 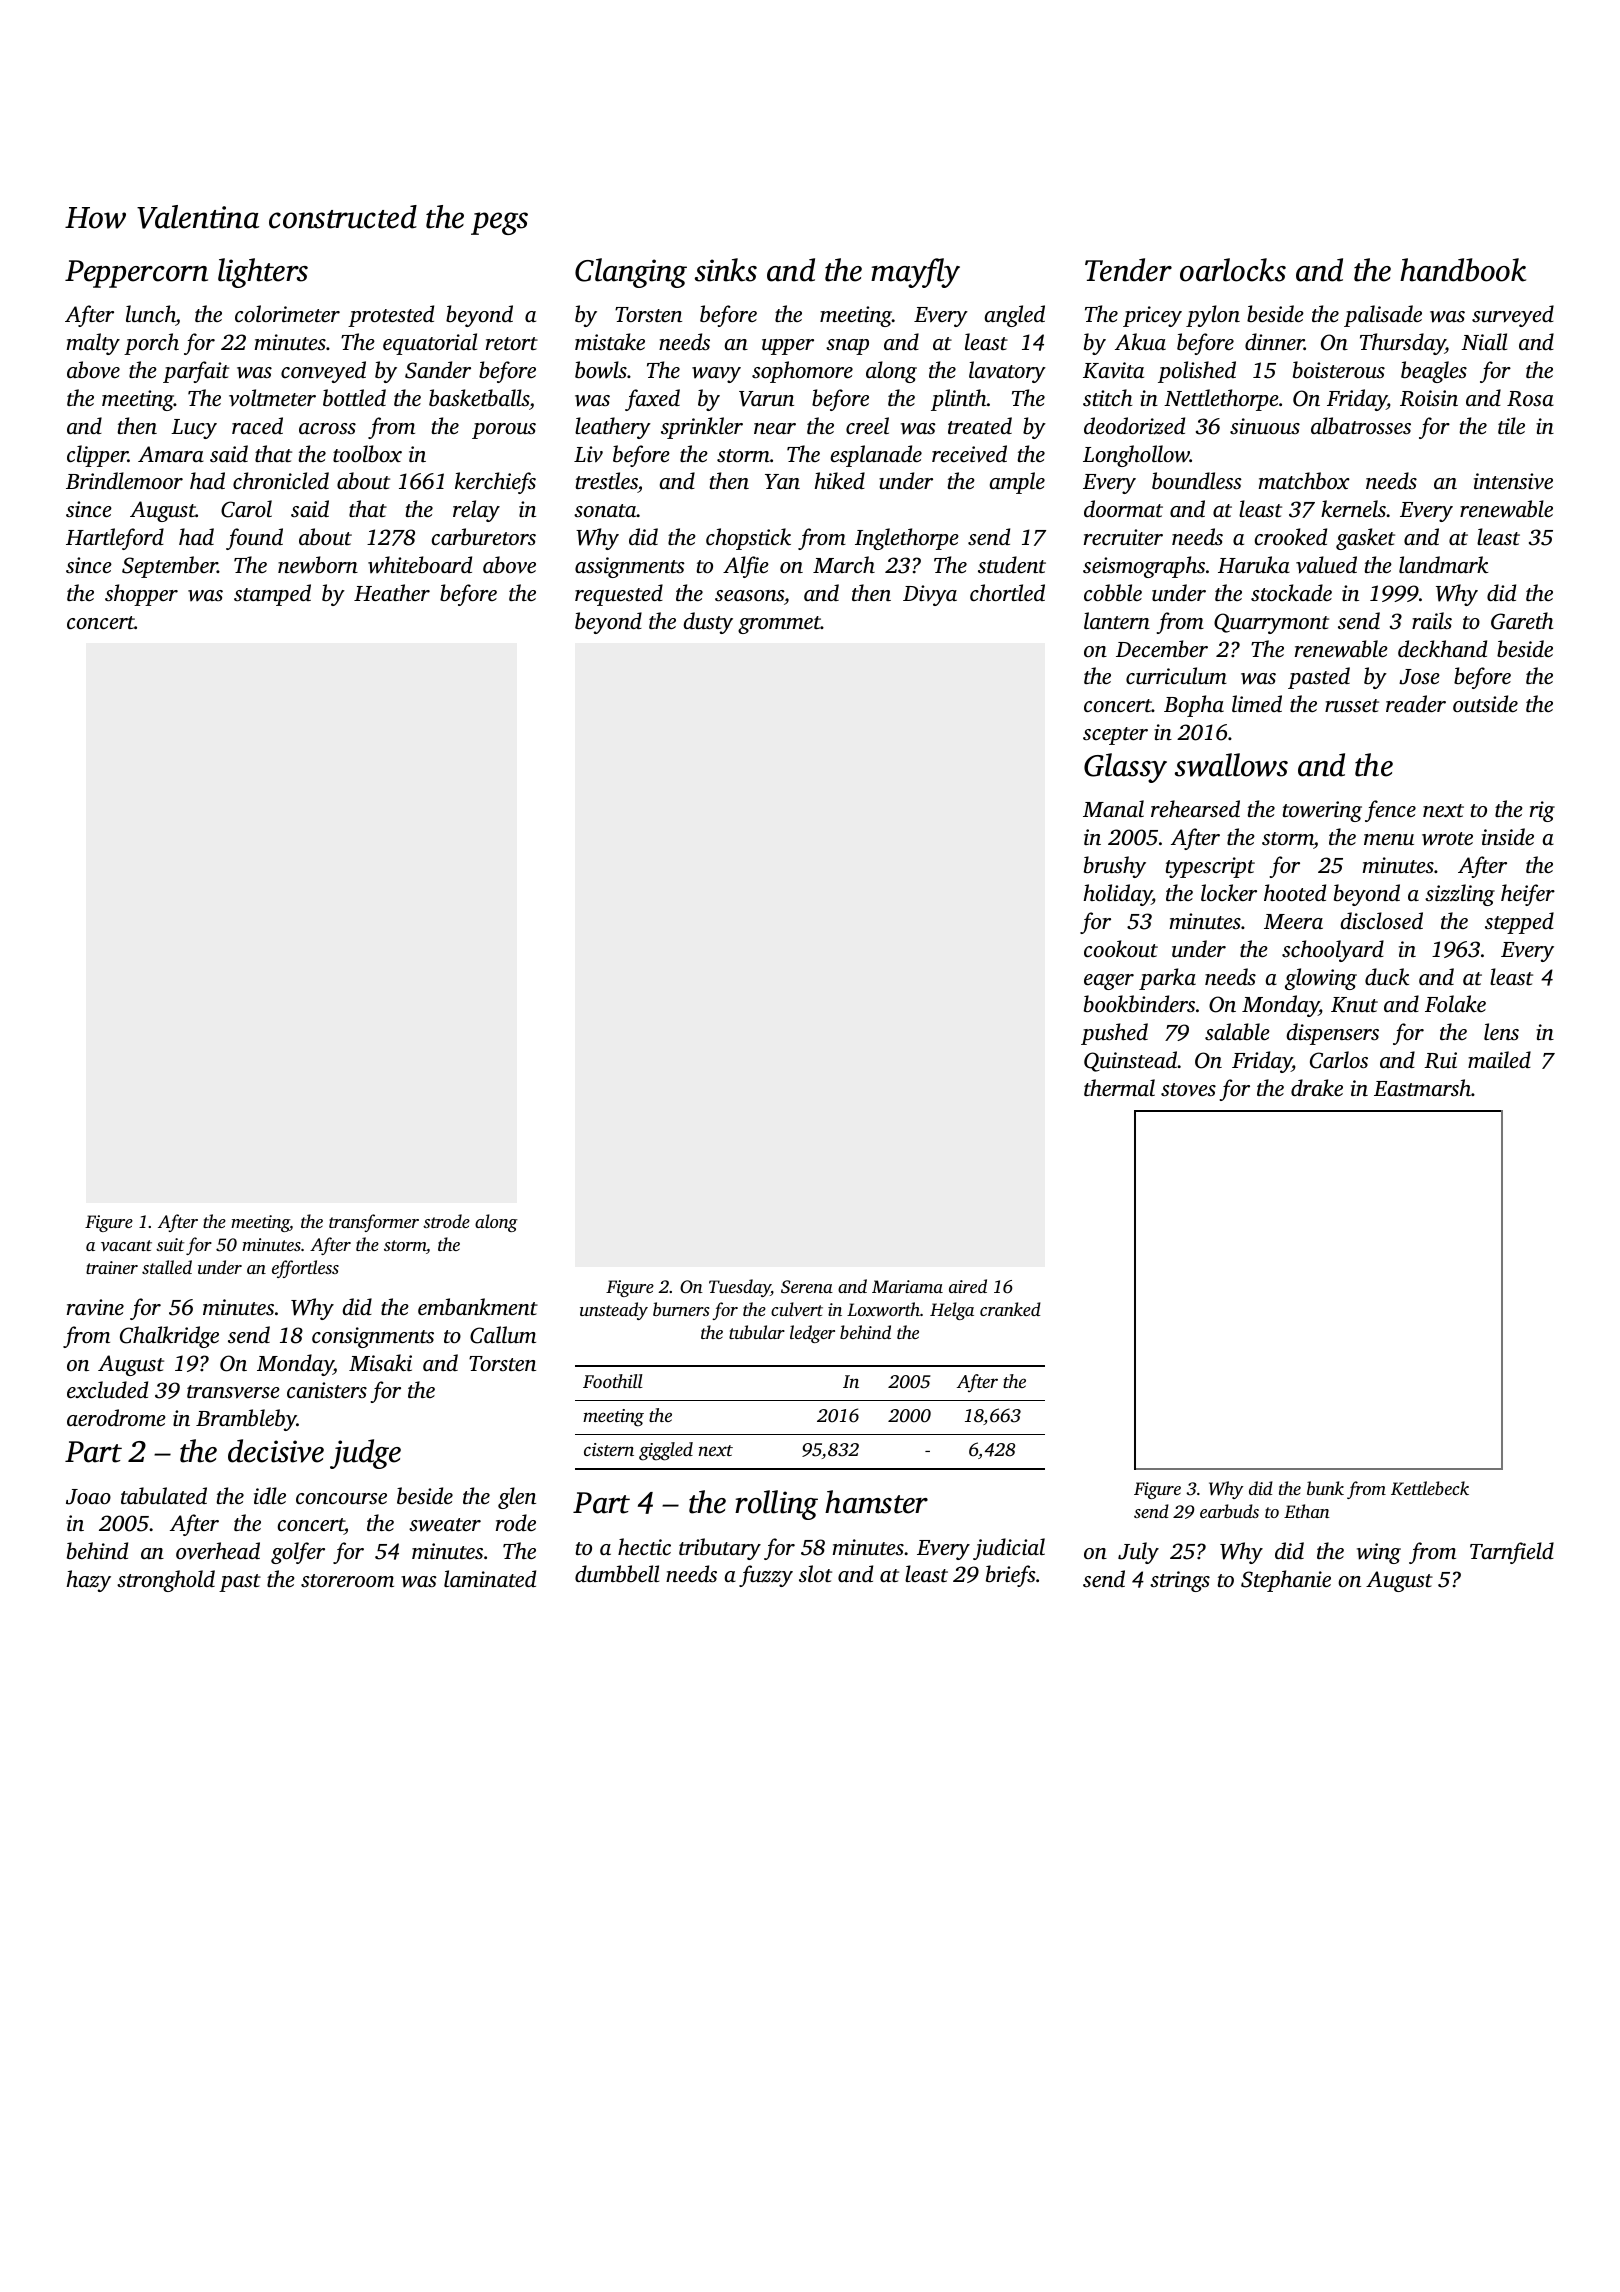 What do you see at coordinates (1443, 564) in the screenshot?
I see `landmark` at bounding box center [1443, 564].
